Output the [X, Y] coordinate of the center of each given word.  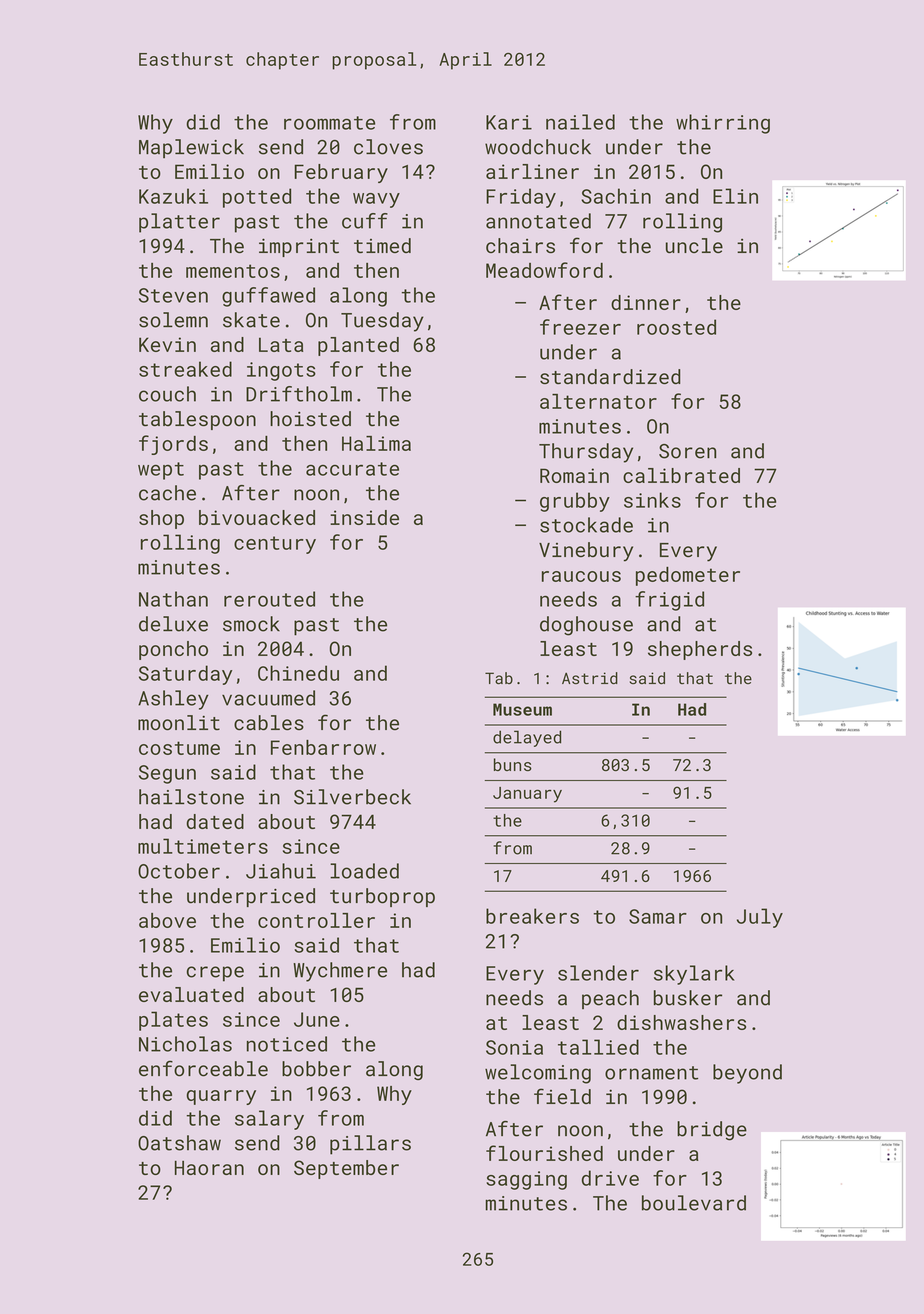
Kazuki [173, 196]
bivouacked [257, 517]
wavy [376, 200]
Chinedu [298, 673]
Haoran [209, 1168]
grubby [575, 502]
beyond [747, 1074]
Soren [687, 451]
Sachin [616, 196]
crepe [215, 974]
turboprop [382, 897]
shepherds [700, 650]
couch [167, 394]
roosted [676, 327]
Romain [574, 475]
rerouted [269, 599]
